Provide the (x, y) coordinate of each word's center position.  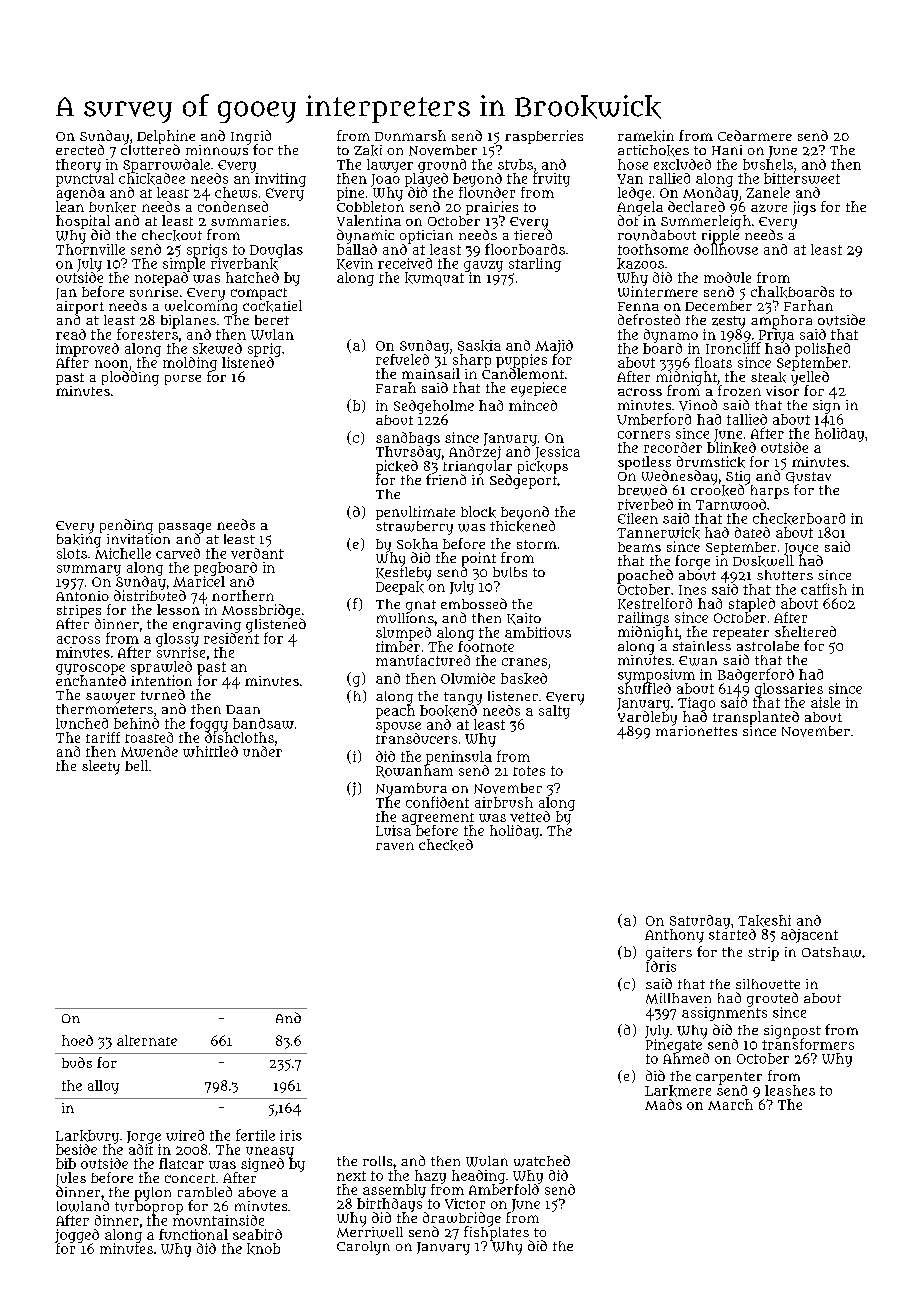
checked (446, 845)
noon (111, 364)
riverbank (244, 264)
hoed (77, 1040)
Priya (776, 336)
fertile (255, 1135)
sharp (472, 361)
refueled (402, 359)
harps (770, 492)
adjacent (809, 936)
